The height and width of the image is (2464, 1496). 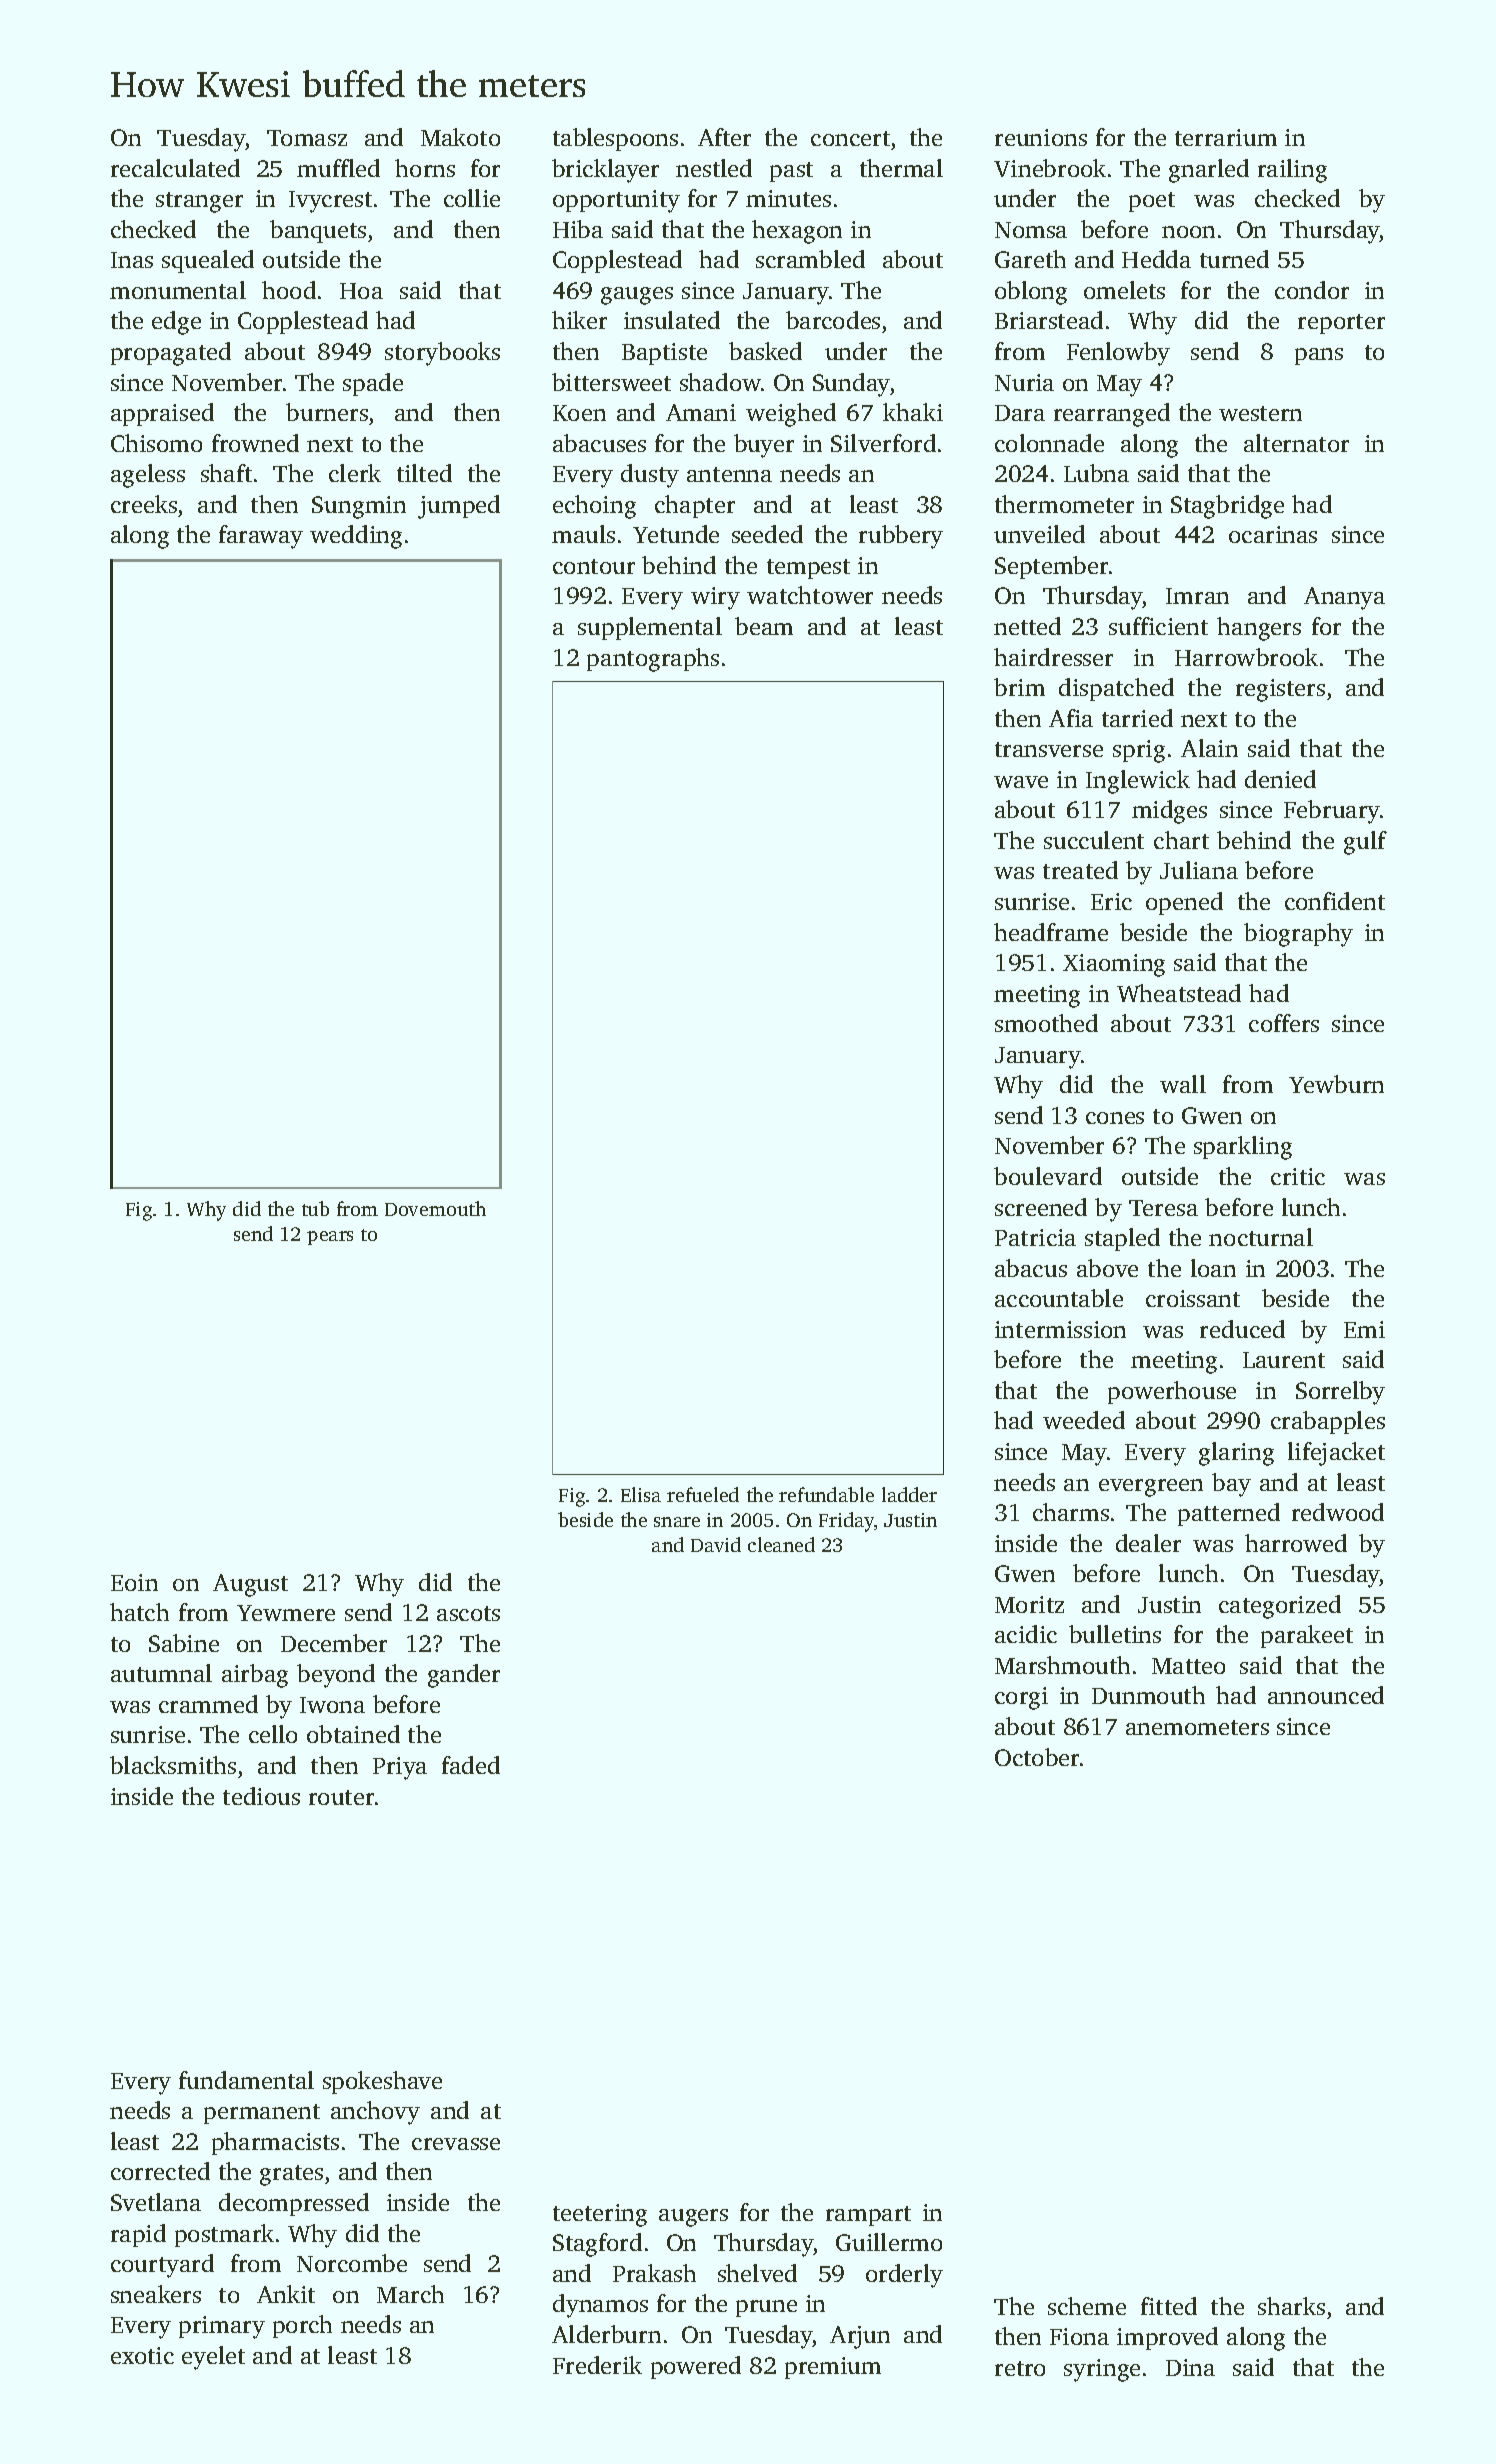 I want to click on faded, so click(x=471, y=1765).
